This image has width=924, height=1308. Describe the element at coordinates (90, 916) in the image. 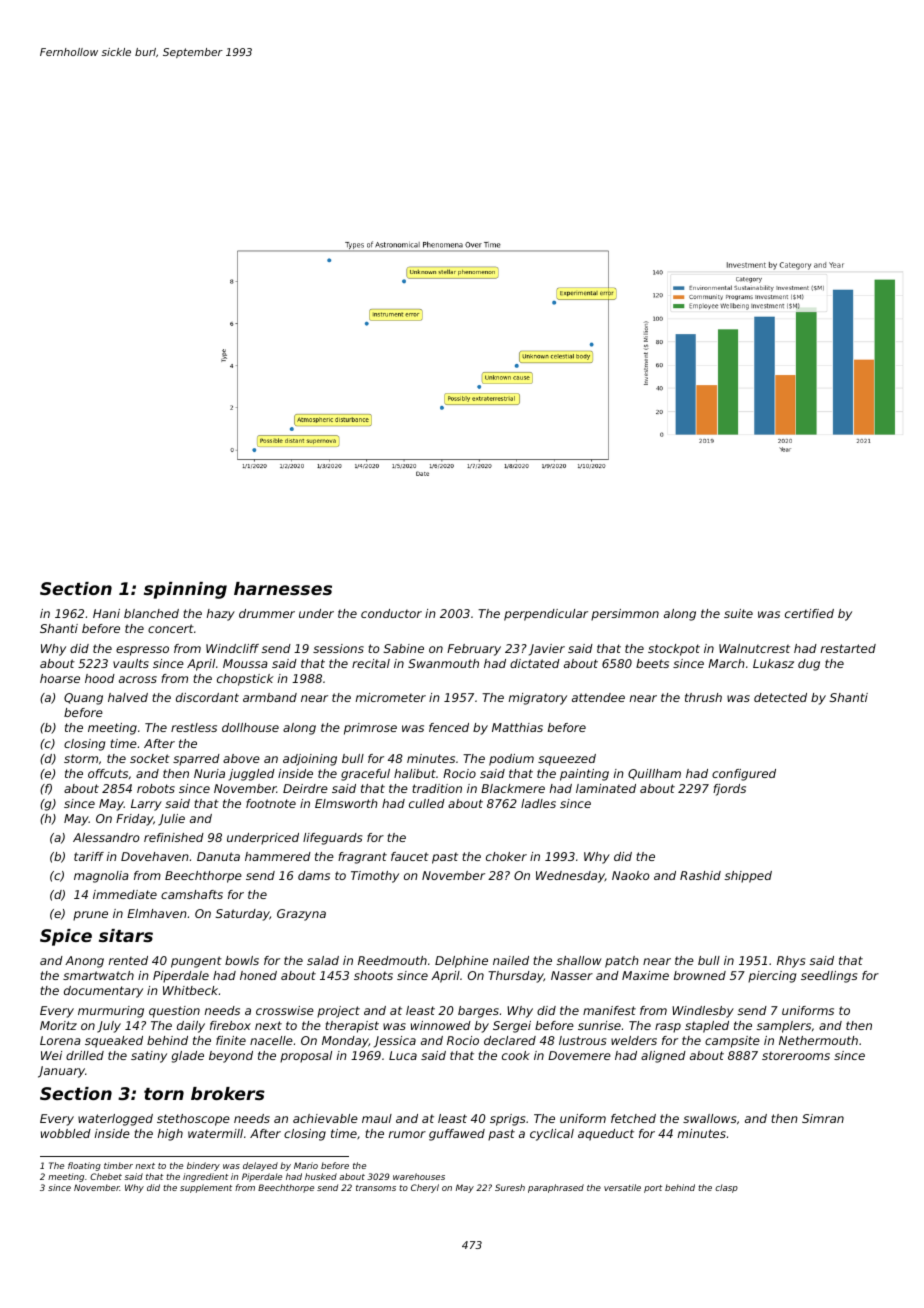

I see `prune` at that location.
